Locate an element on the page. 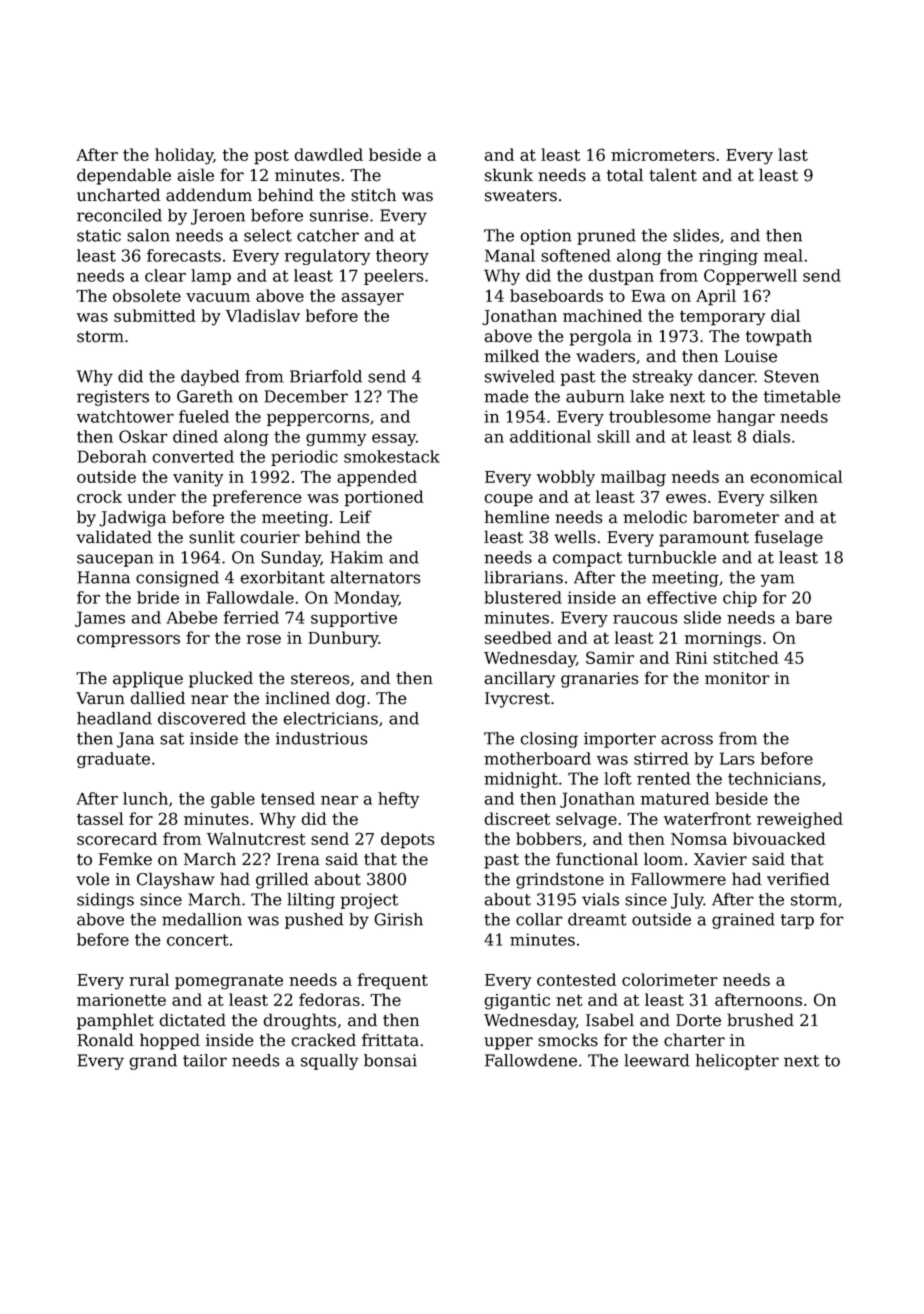 The width and height of the image is (924, 1314). reconciled is located at coordinates (119, 215).
